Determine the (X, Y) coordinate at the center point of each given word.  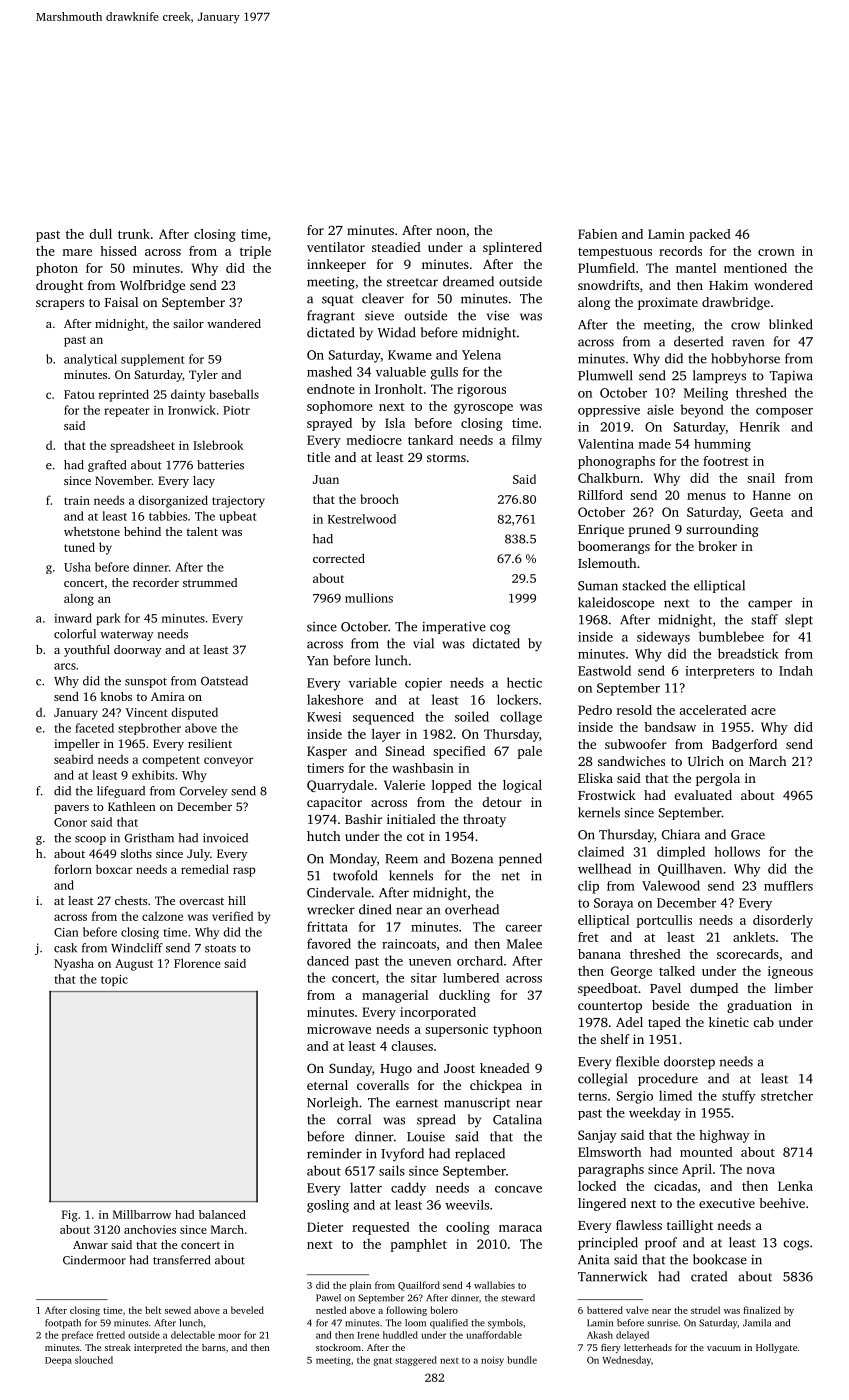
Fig (70, 1216)
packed (710, 235)
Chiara (681, 834)
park (108, 619)
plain (360, 1286)
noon (451, 231)
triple (255, 252)
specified (459, 752)
